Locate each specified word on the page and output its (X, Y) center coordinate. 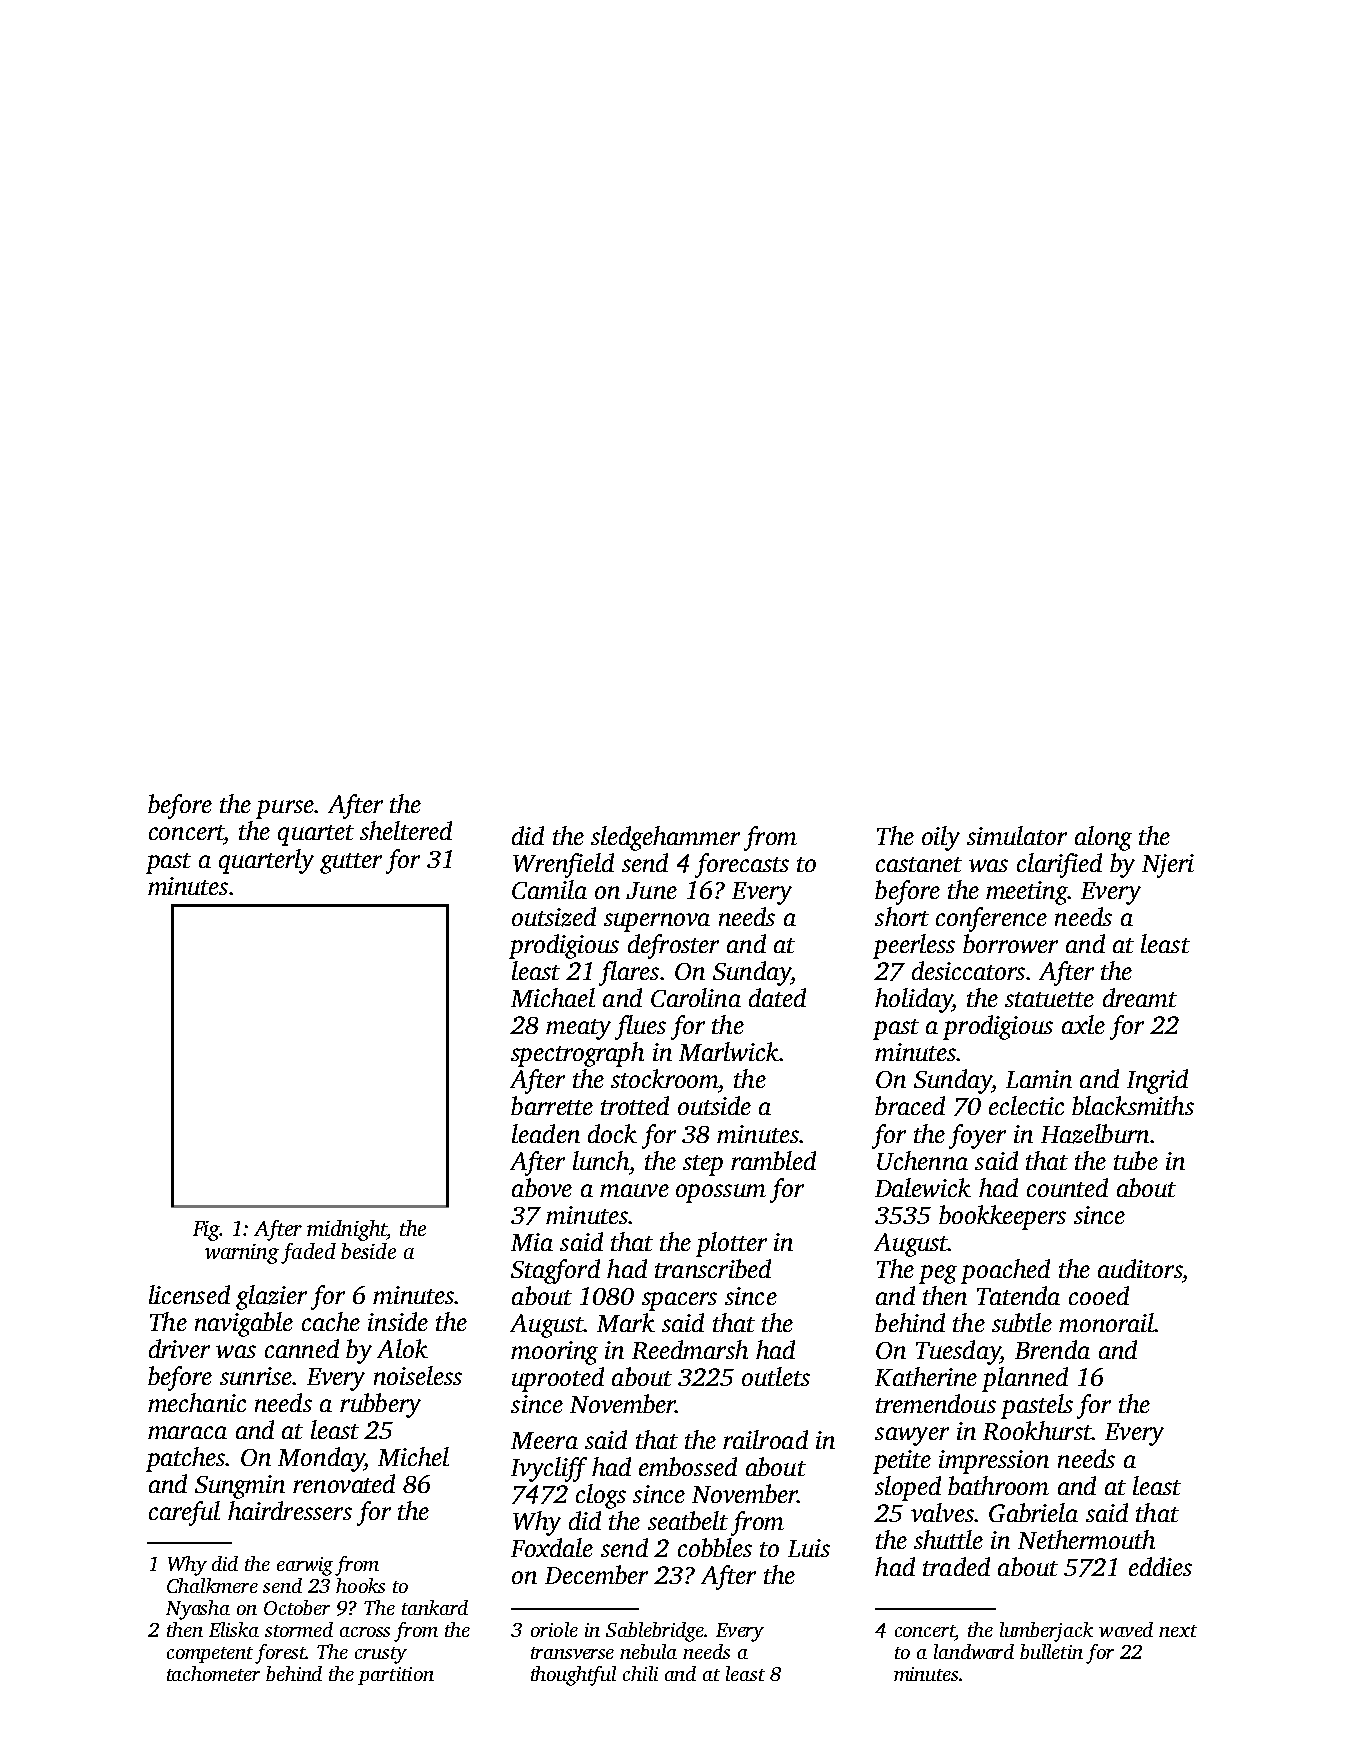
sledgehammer (665, 838)
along (1103, 838)
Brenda (1052, 1349)
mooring (554, 1353)
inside (398, 1321)
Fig (206, 1231)
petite (902, 1462)
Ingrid (1157, 1081)
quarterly (266, 861)
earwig (305, 1566)
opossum (721, 1193)
